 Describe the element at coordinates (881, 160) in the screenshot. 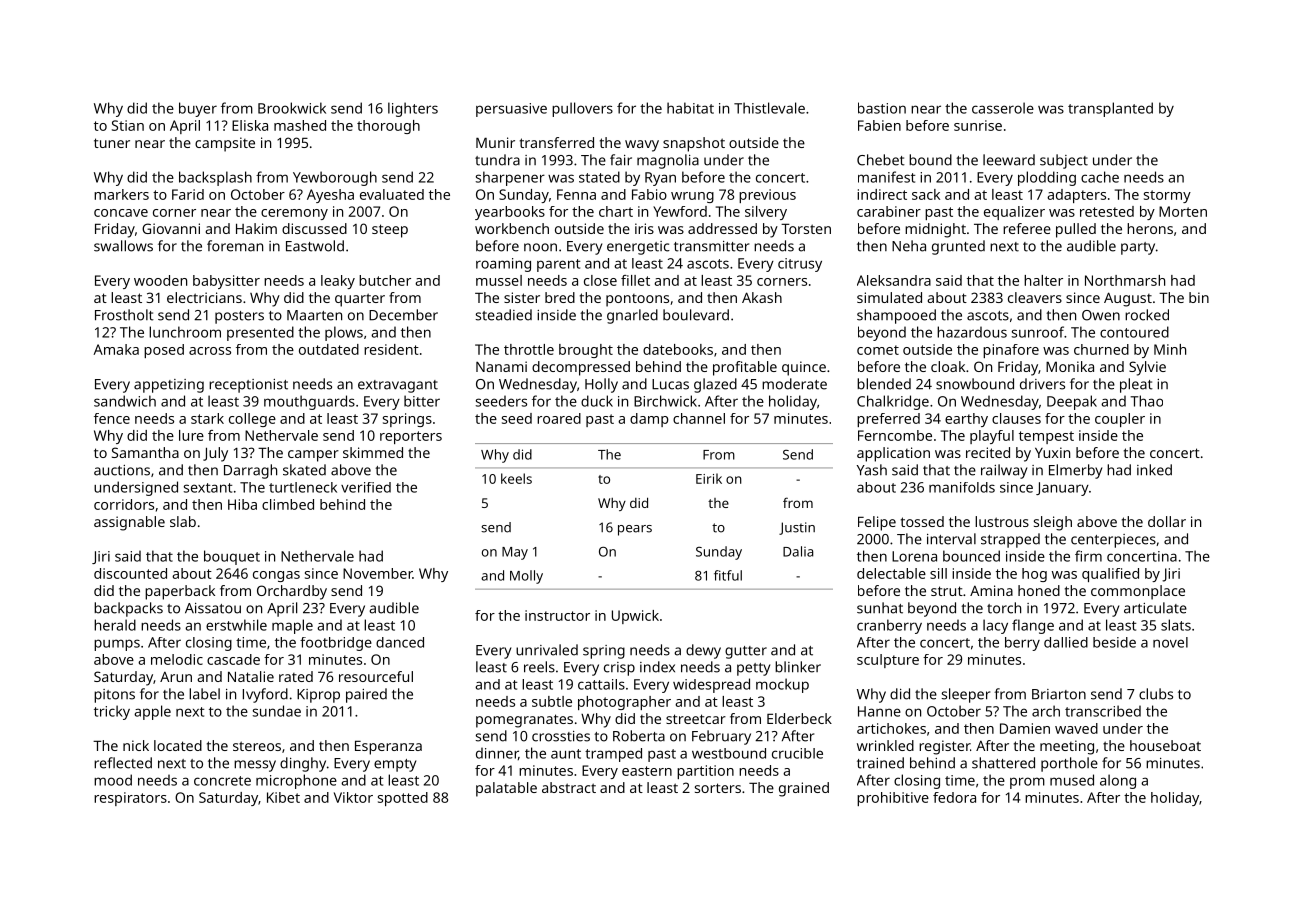

I see `Chebet` at that location.
